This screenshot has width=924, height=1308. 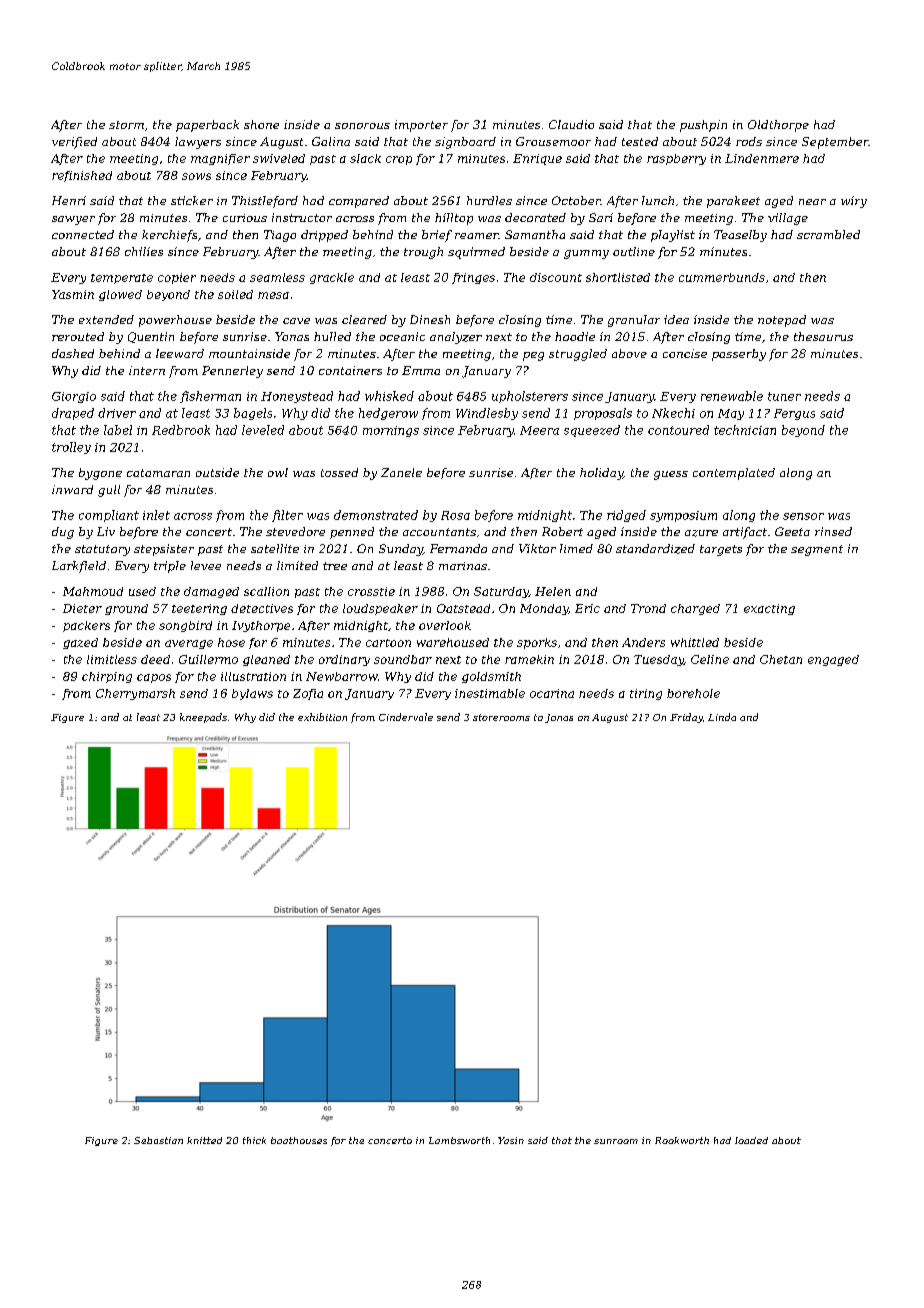 What do you see at coordinates (722, 717) in the screenshot?
I see `Linda` at bounding box center [722, 717].
